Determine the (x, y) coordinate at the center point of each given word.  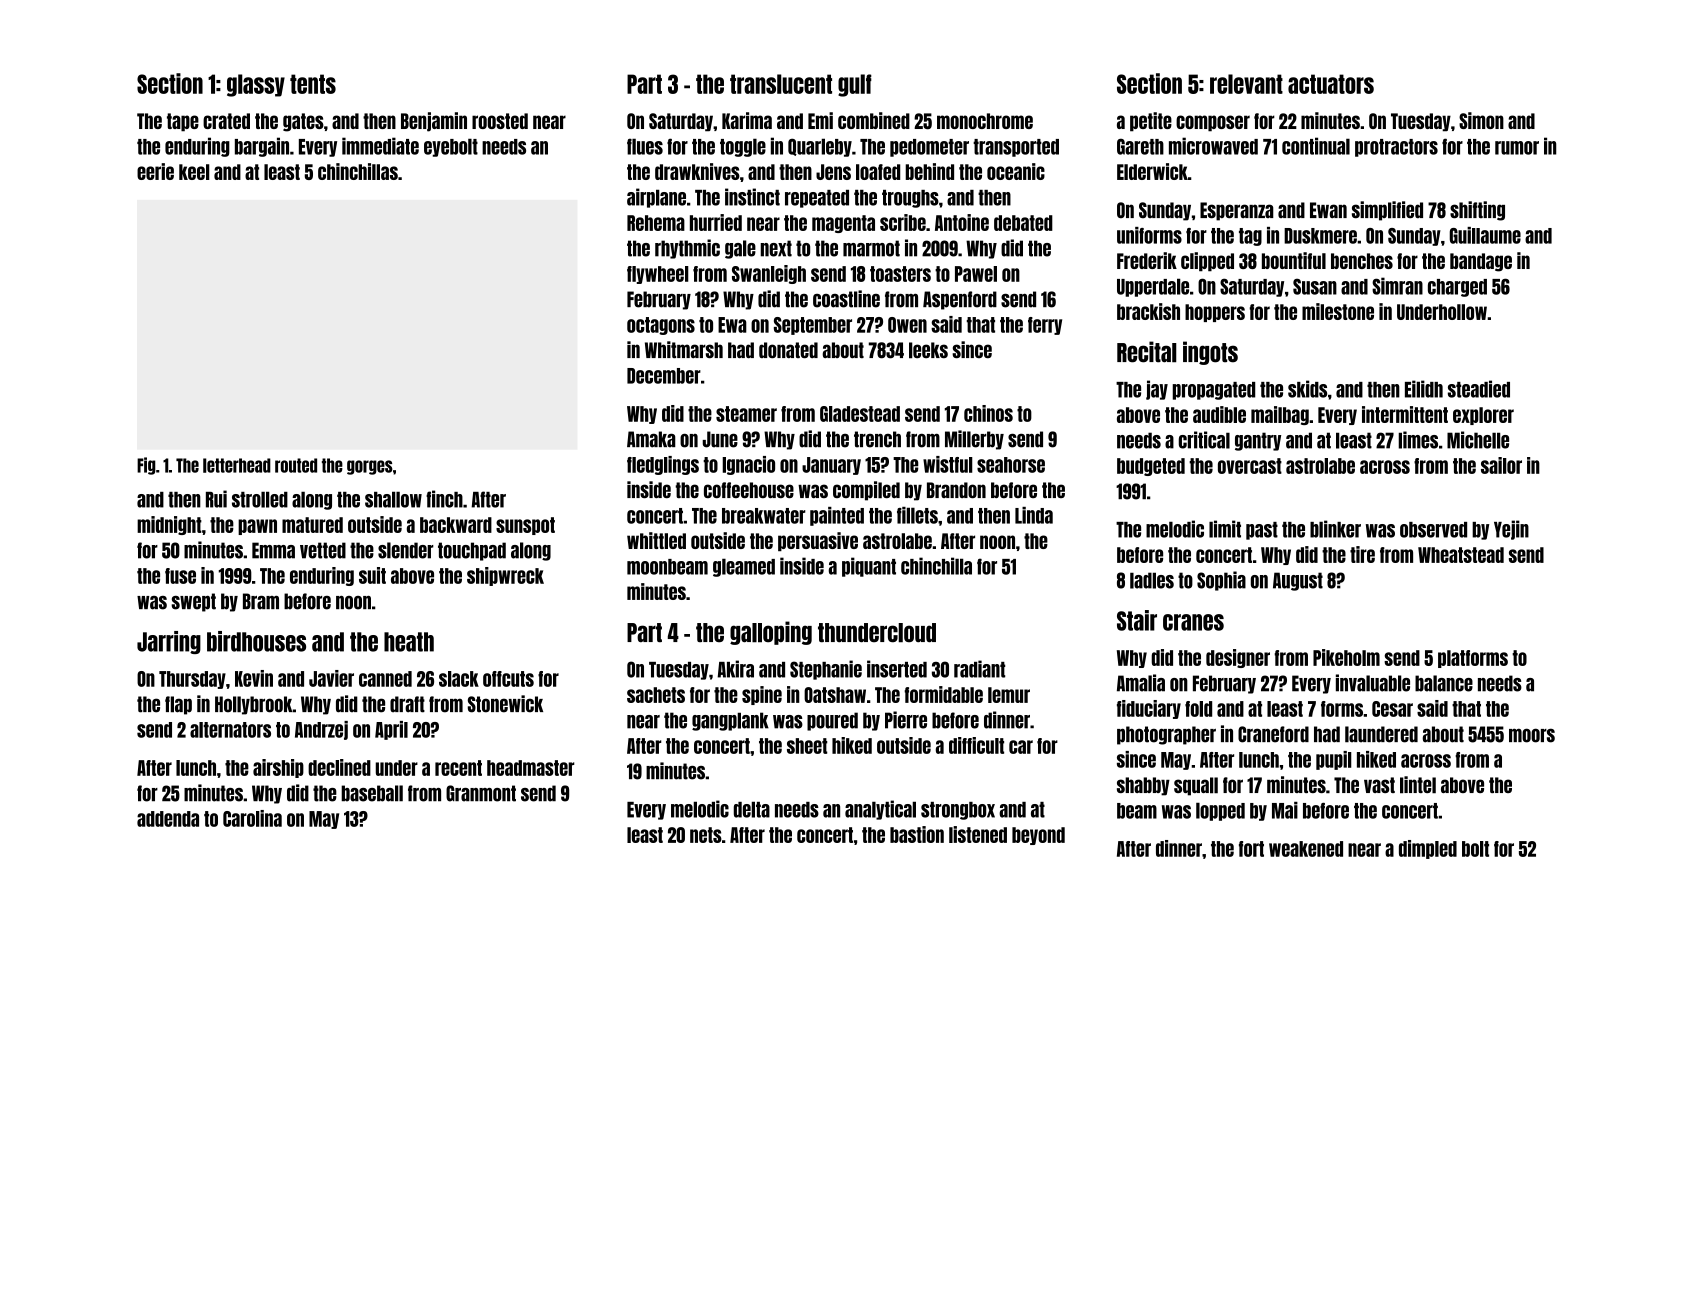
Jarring (169, 642)
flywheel (658, 275)
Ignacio (748, 465)
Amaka (651, 439)
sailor (1501, 465)
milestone (1338, 311)
